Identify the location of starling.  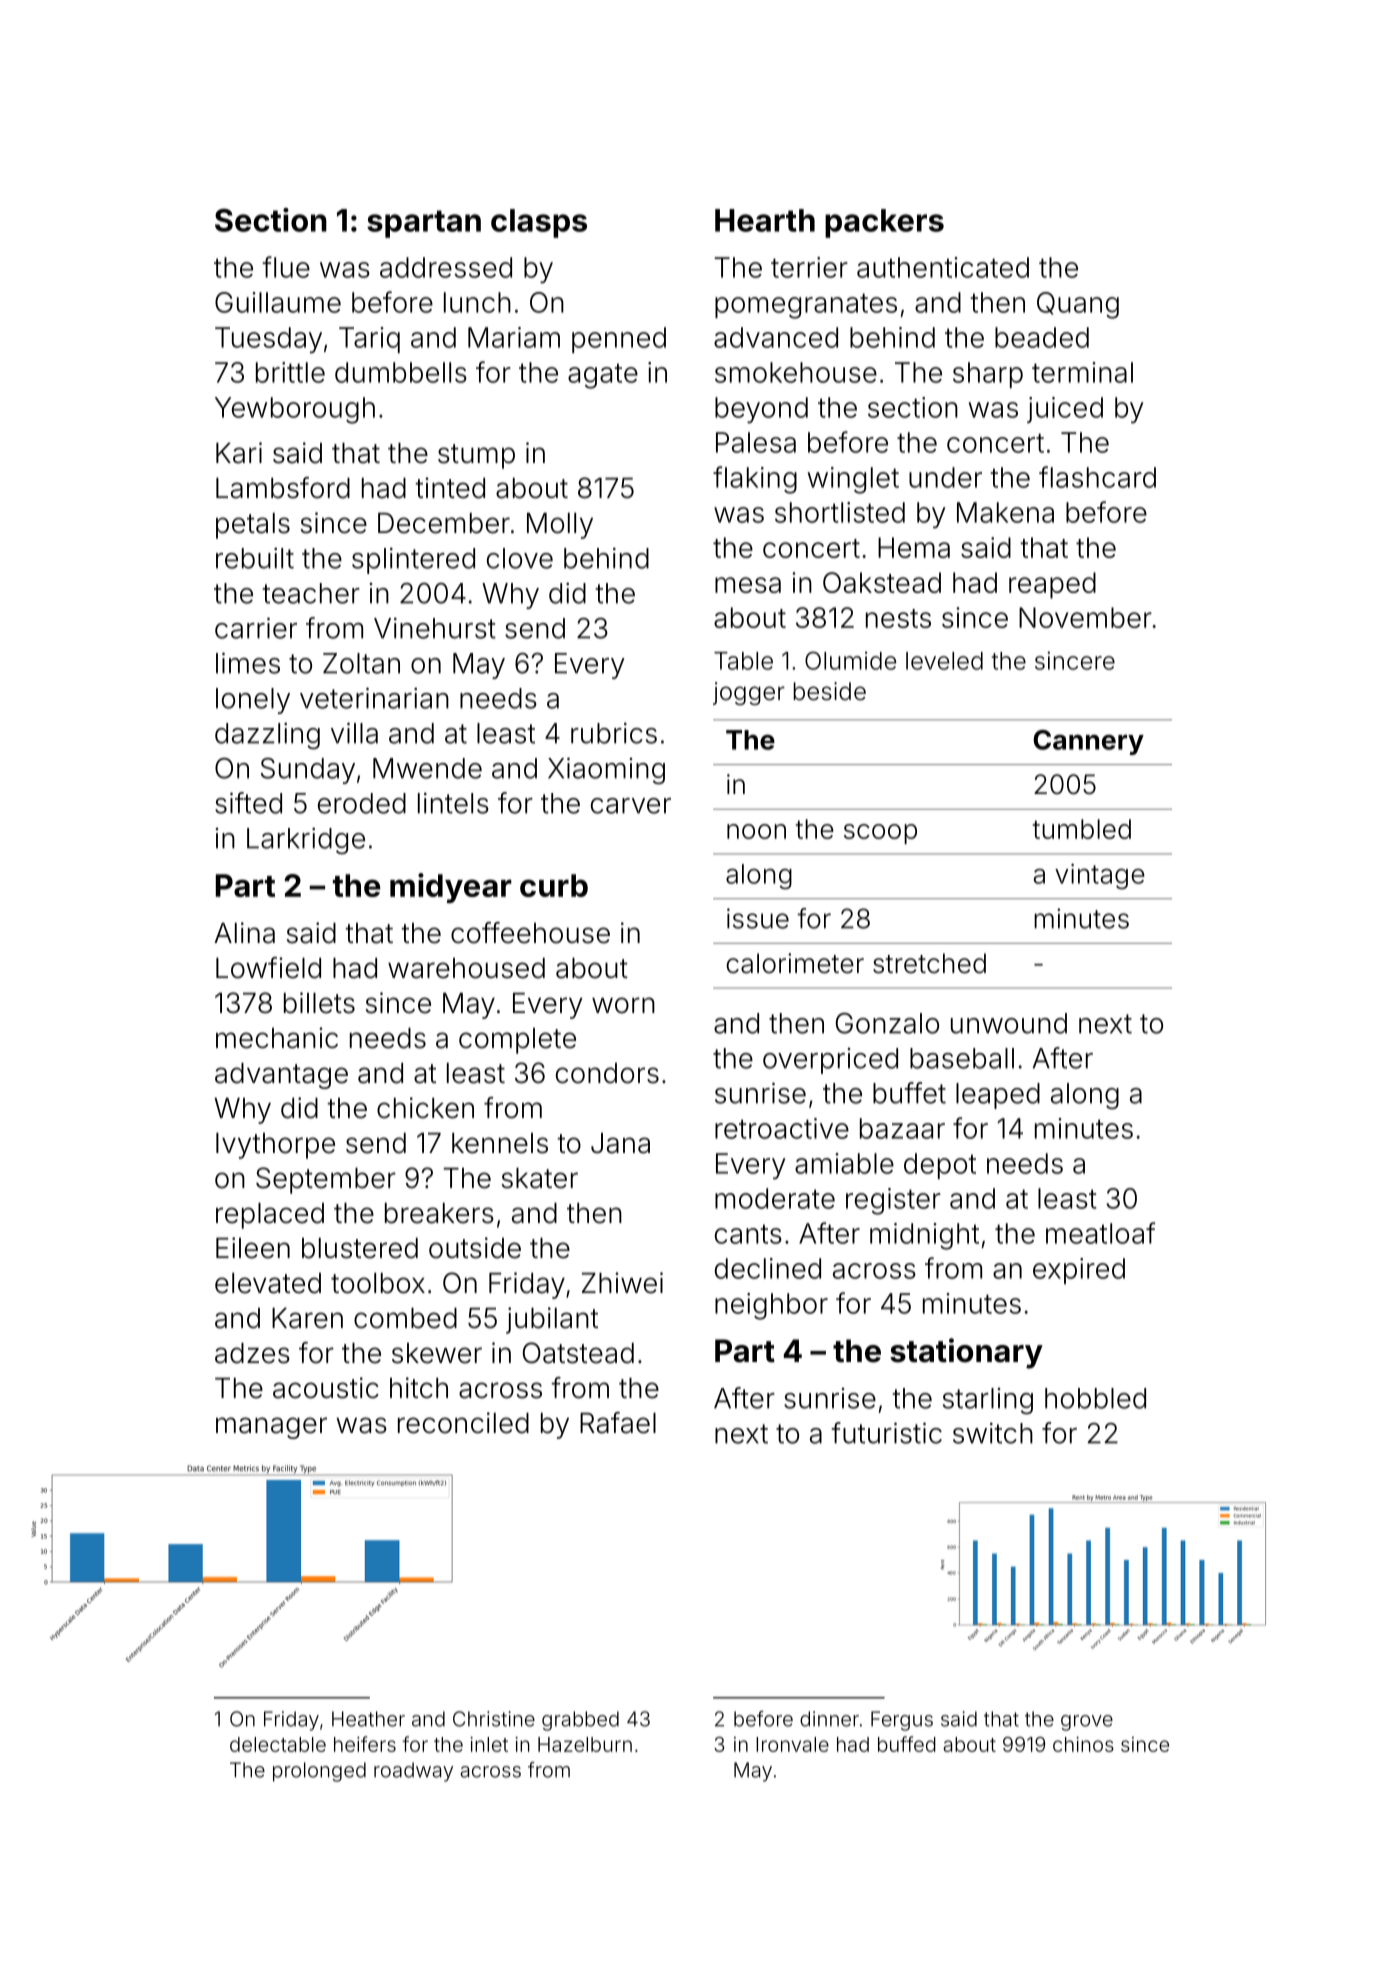
(988, 1401).
